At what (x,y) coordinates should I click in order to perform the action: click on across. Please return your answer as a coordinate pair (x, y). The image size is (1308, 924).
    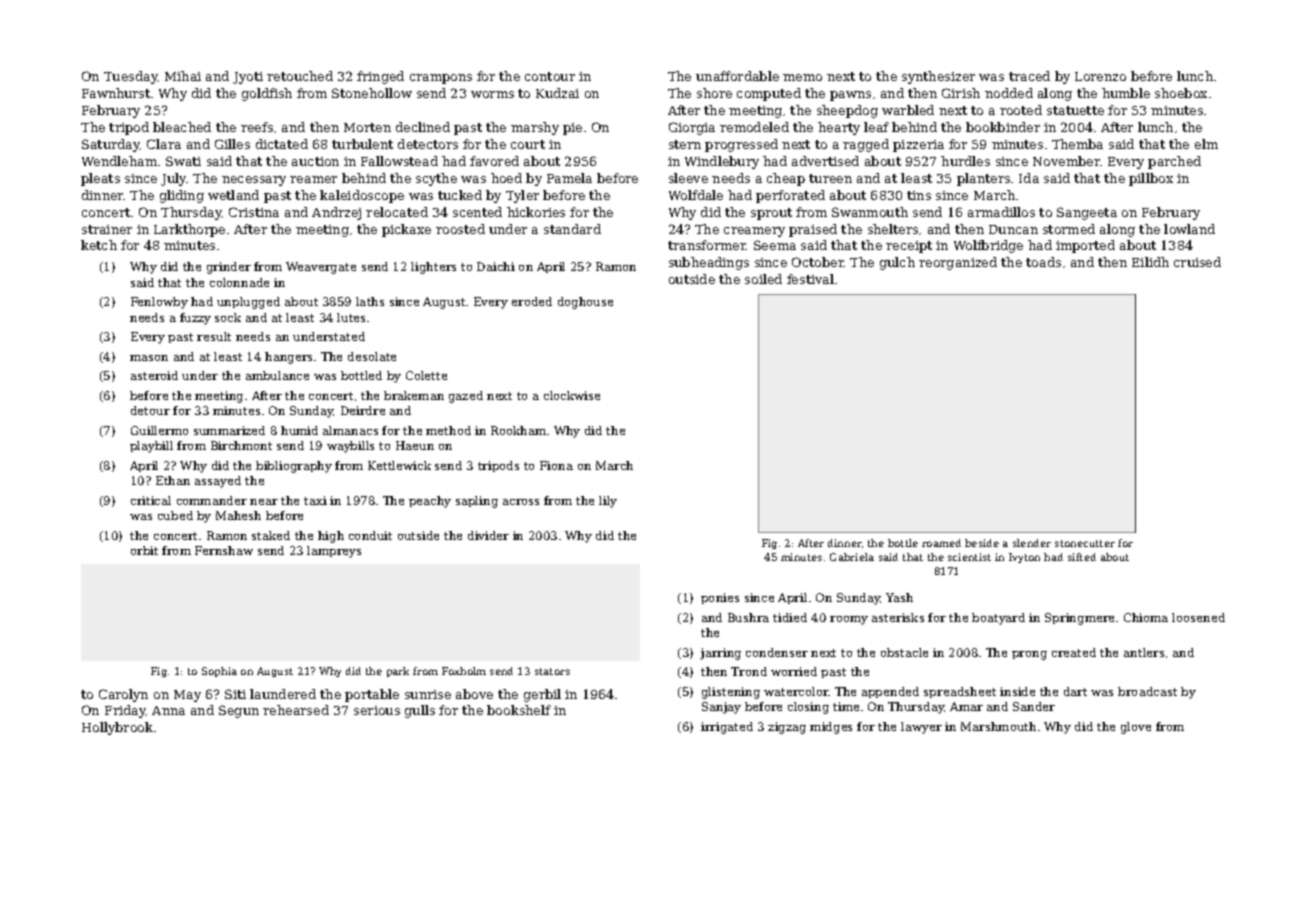
    Looking at the image, I should click on (521, 502).
